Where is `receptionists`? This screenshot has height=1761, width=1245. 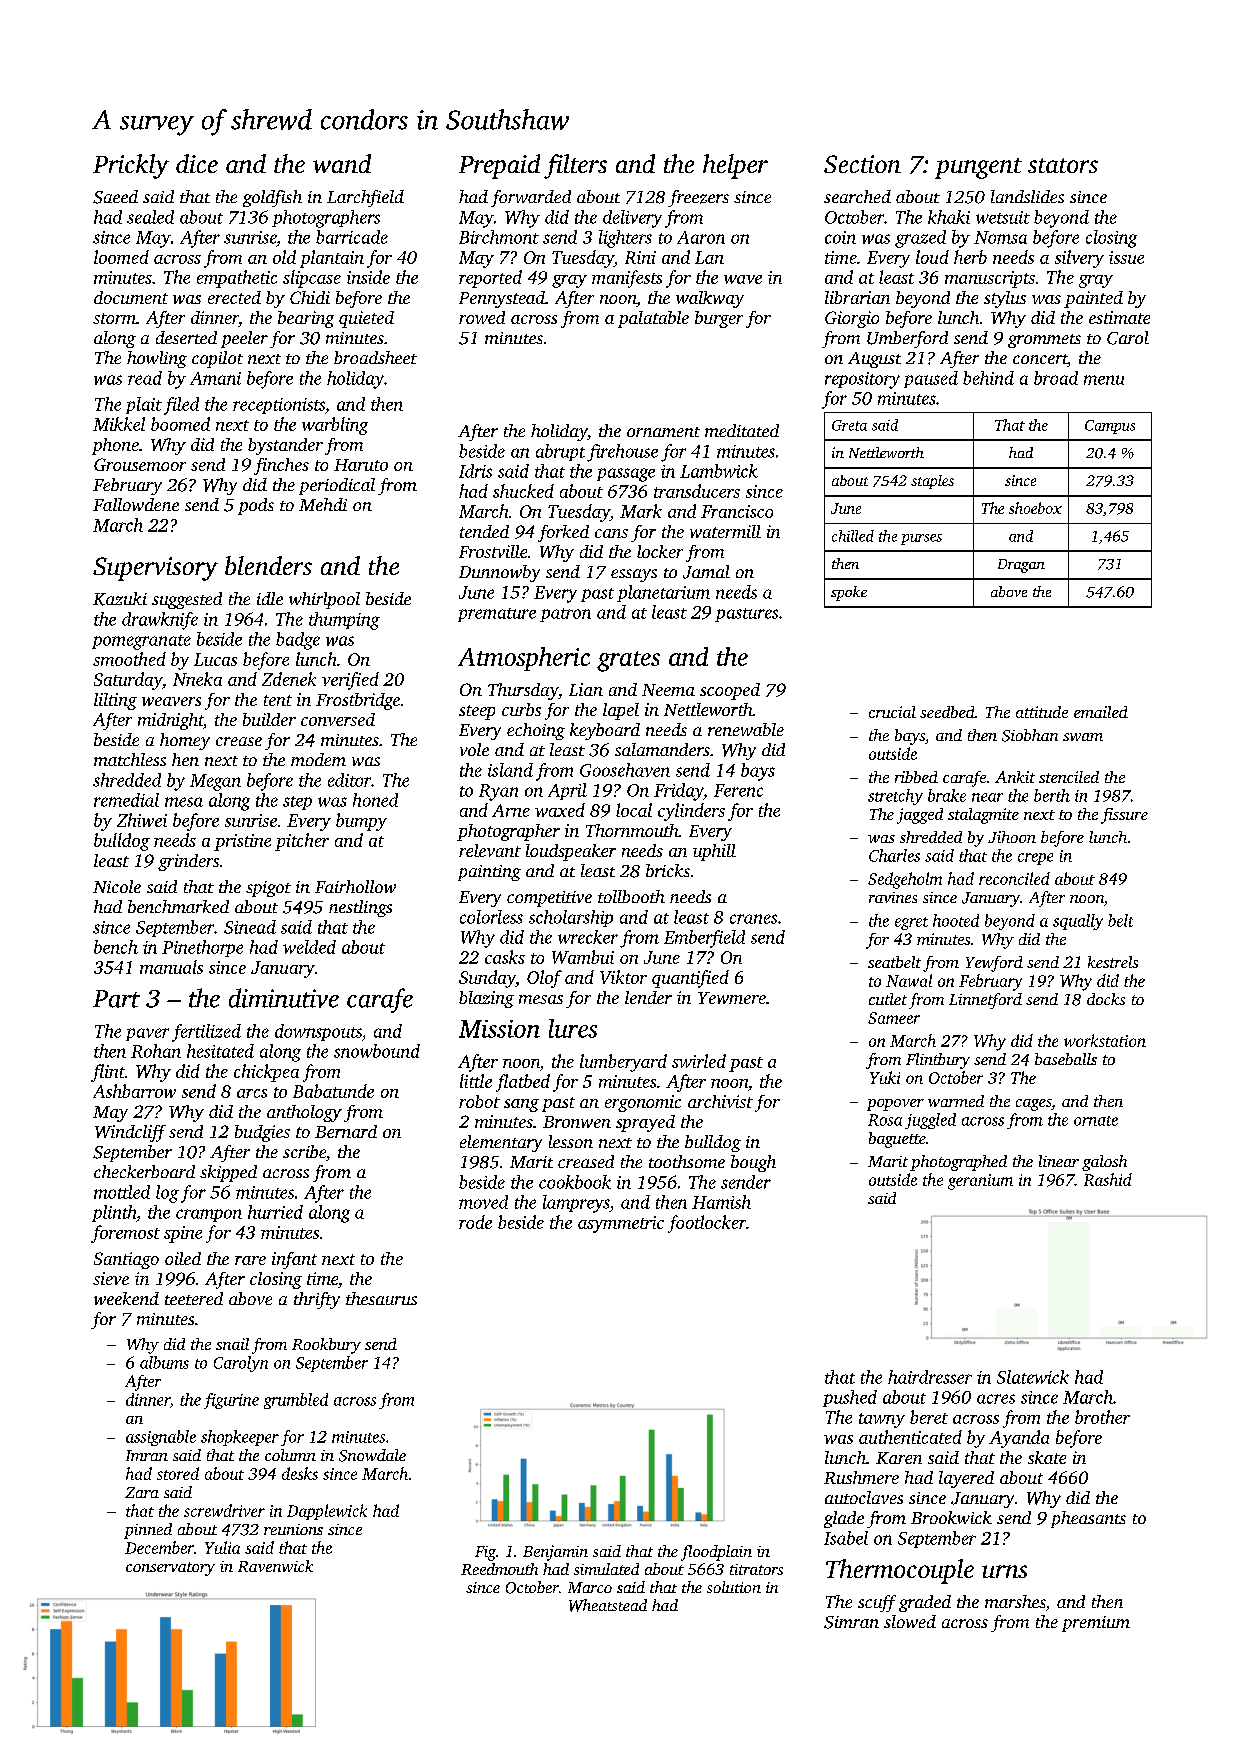
receptionists is located at coordinates (279, 406).
